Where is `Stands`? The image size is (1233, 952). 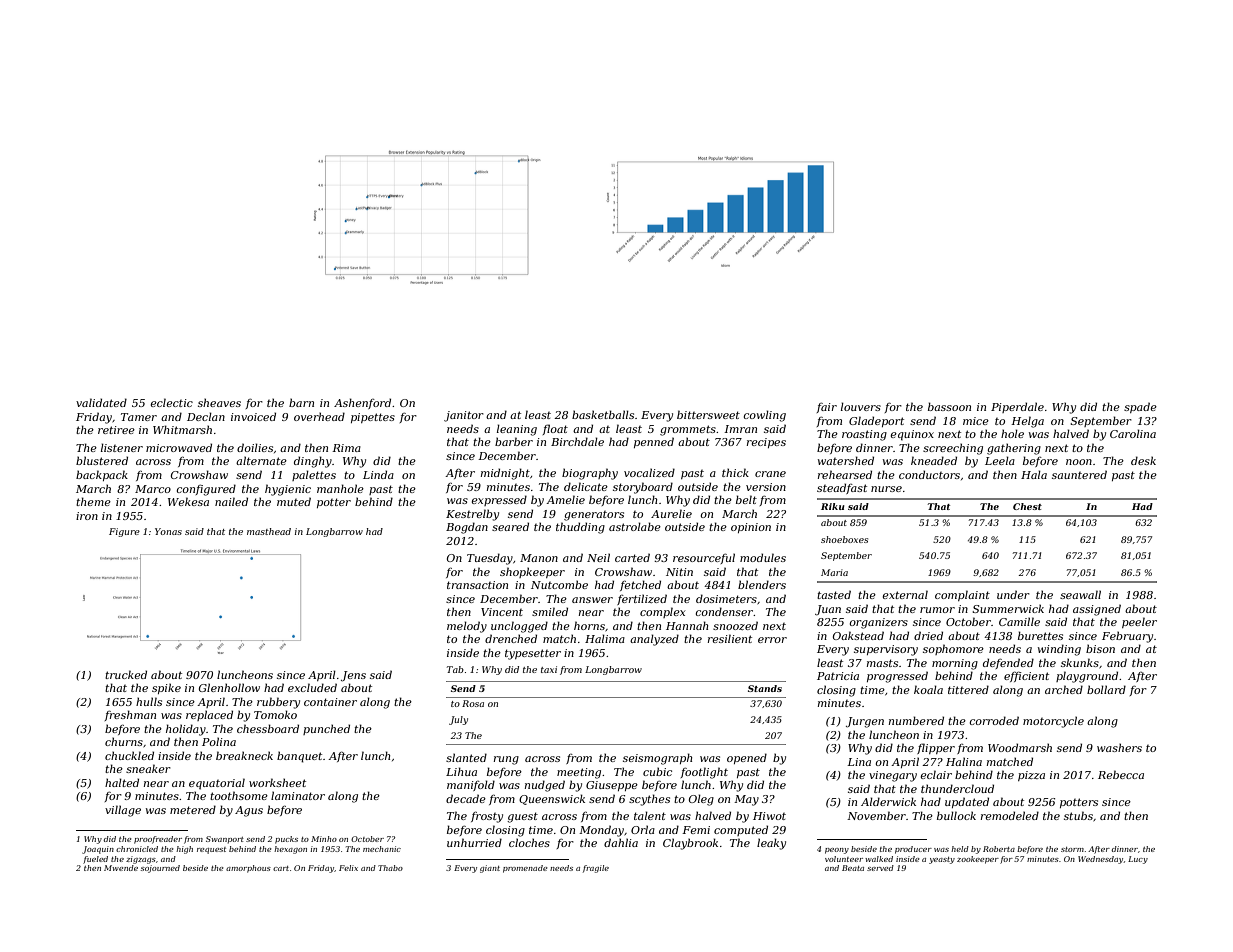
Stands is located at coordinates (765, 688).
